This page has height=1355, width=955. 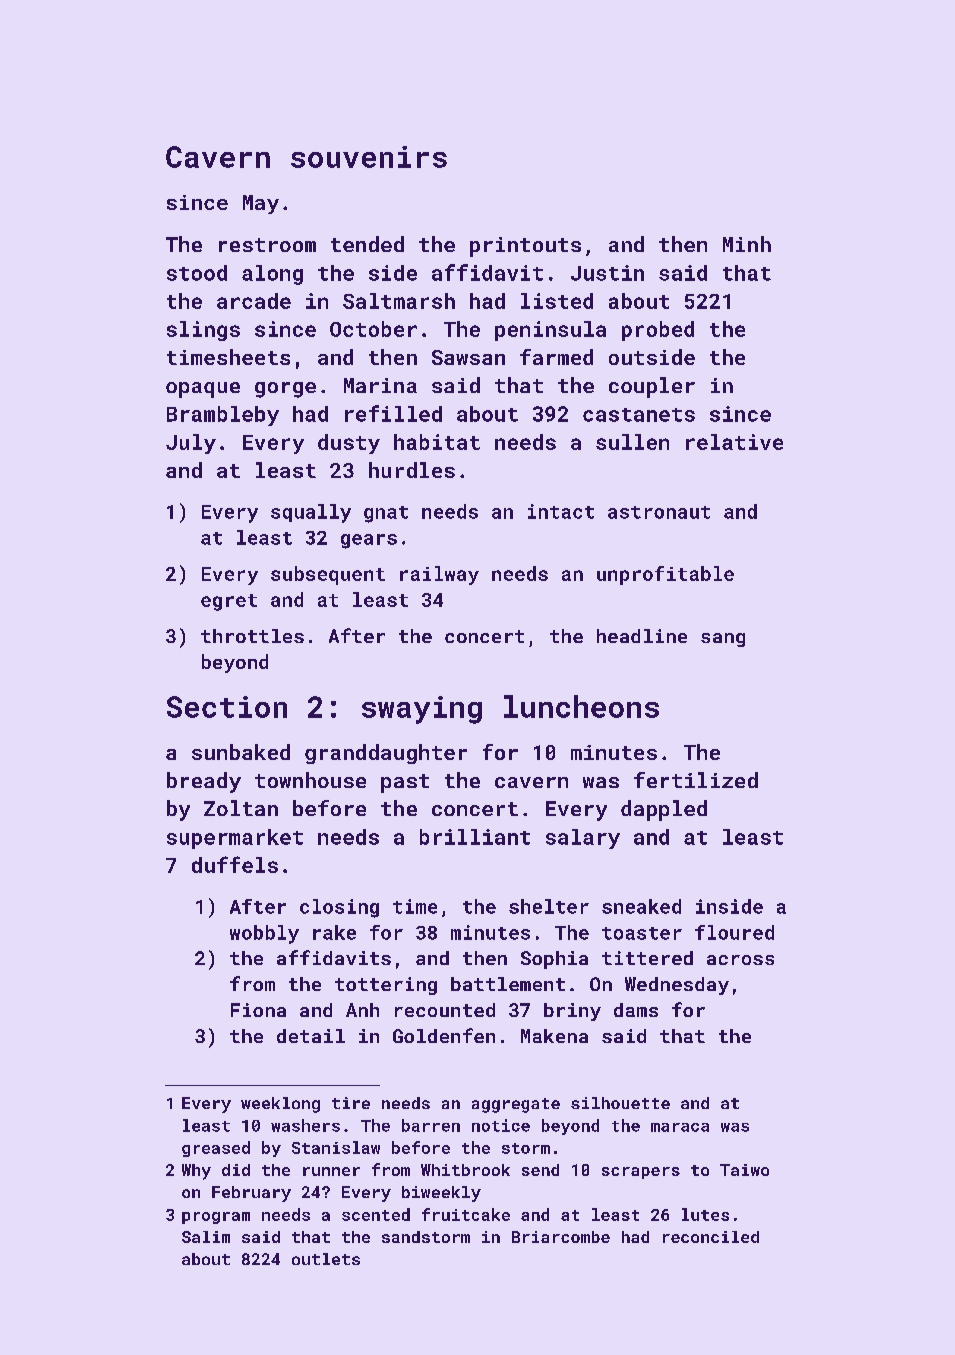 What do you see at coordinates (367, 244) in the page?
I see `tended` at bounding box center [367, 244].
